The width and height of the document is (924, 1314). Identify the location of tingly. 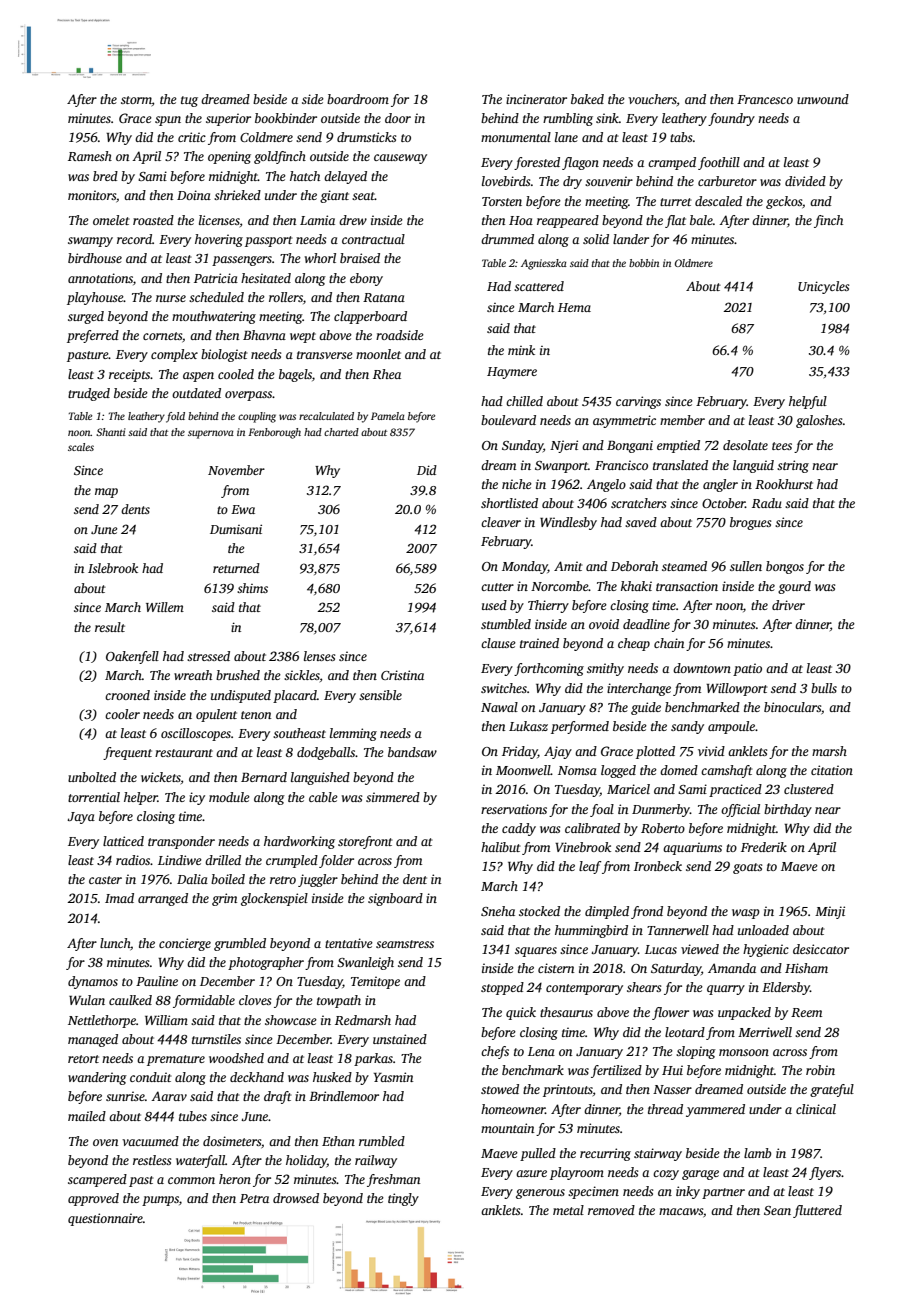
(403, 1199).
